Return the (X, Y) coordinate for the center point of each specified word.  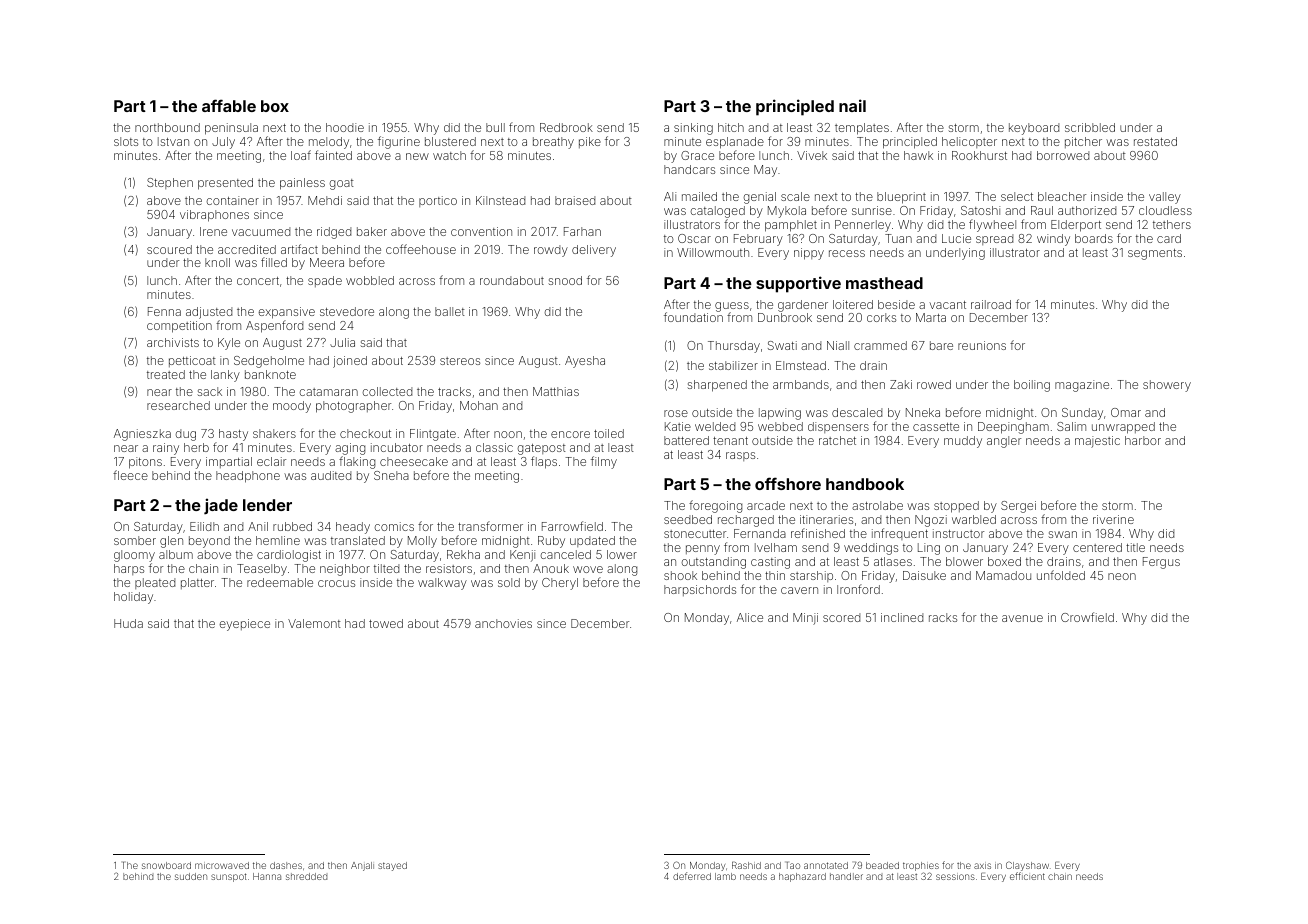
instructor (958, 533)
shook (680, 575)
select (1017, 196)
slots (126, 141)
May (765, 171)
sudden (191, 876)
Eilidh (204, 526)
